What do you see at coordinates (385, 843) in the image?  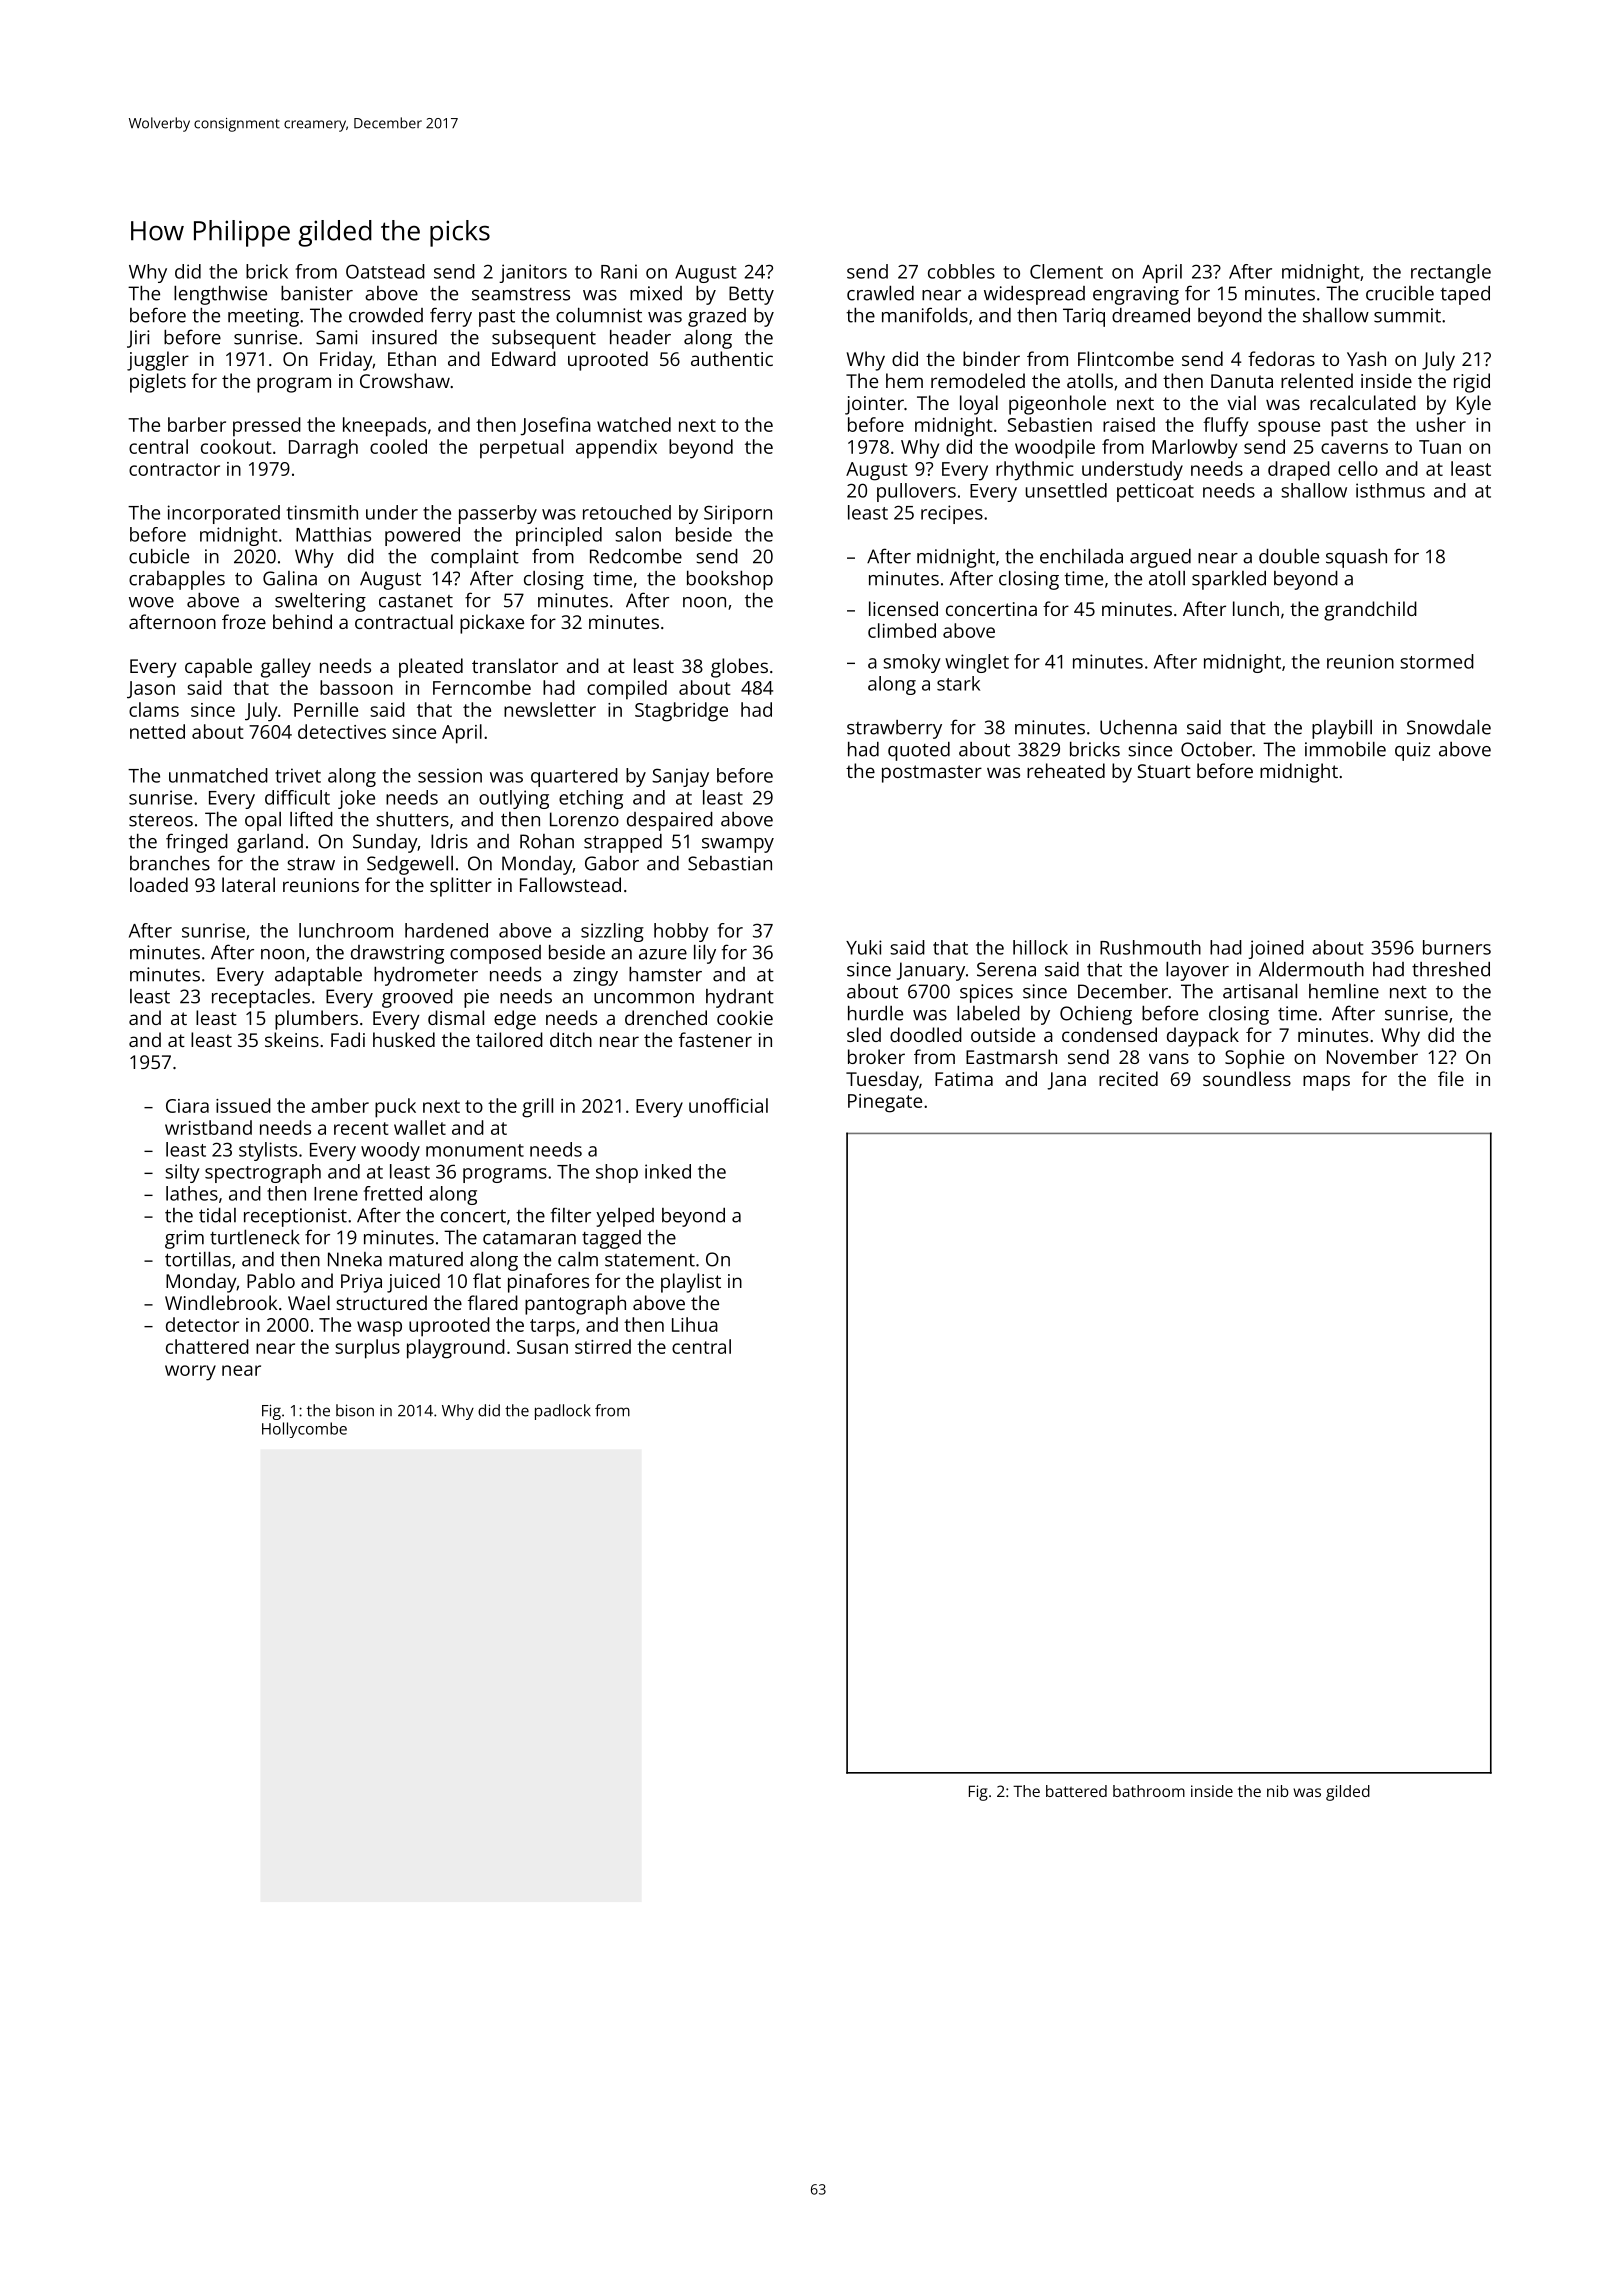 I see `Sunday` at bounding box center [385, 843].
